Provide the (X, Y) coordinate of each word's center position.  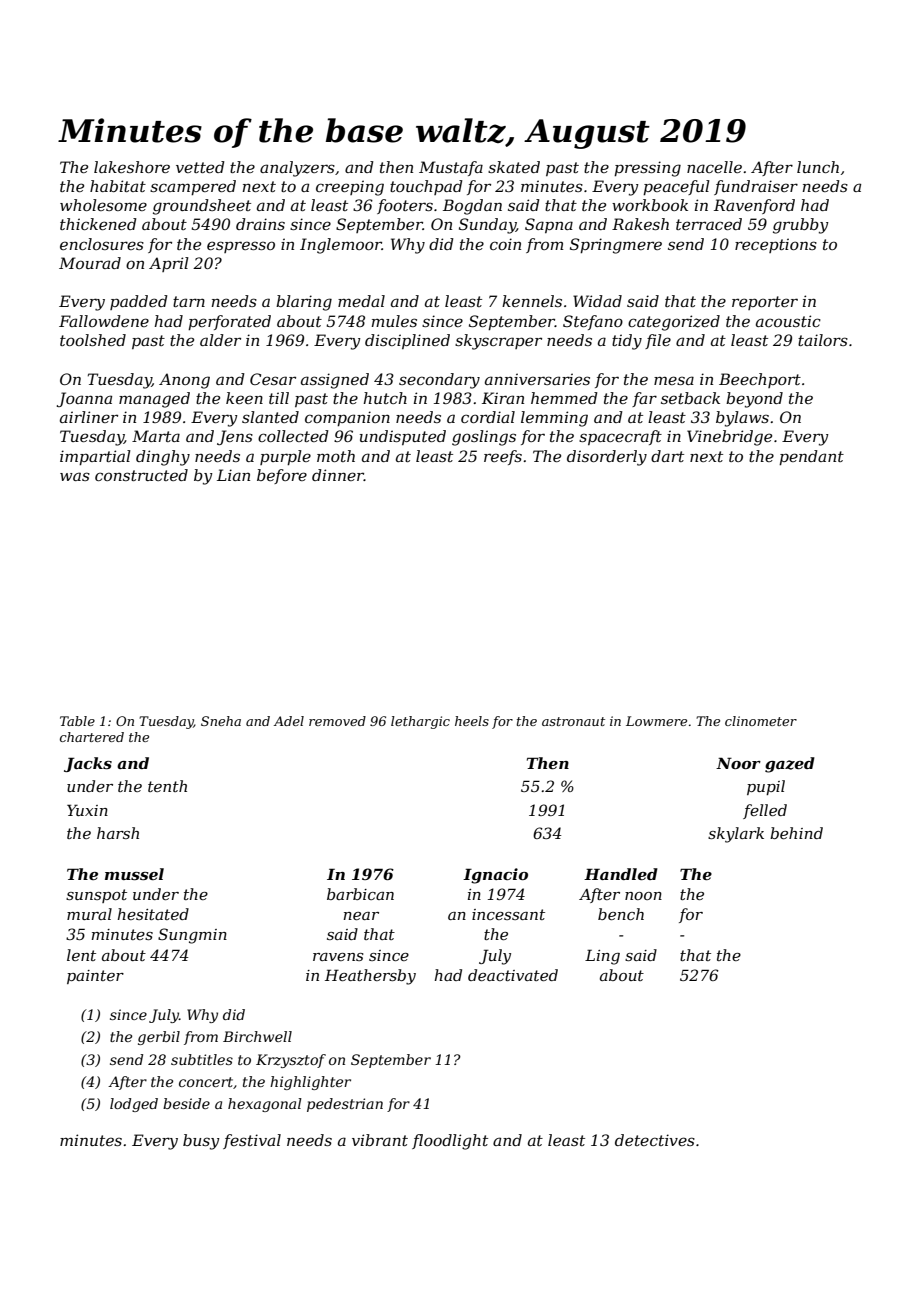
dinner (338, 475)
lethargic (420, 722)
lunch (818, 167)
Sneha (221, 721)
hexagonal (265, 1105)
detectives (655, 1140)
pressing (647, 169)
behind (796, 833)
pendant (811, 457)
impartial (95, 457)
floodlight (450, 1142)
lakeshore (132, 167)
